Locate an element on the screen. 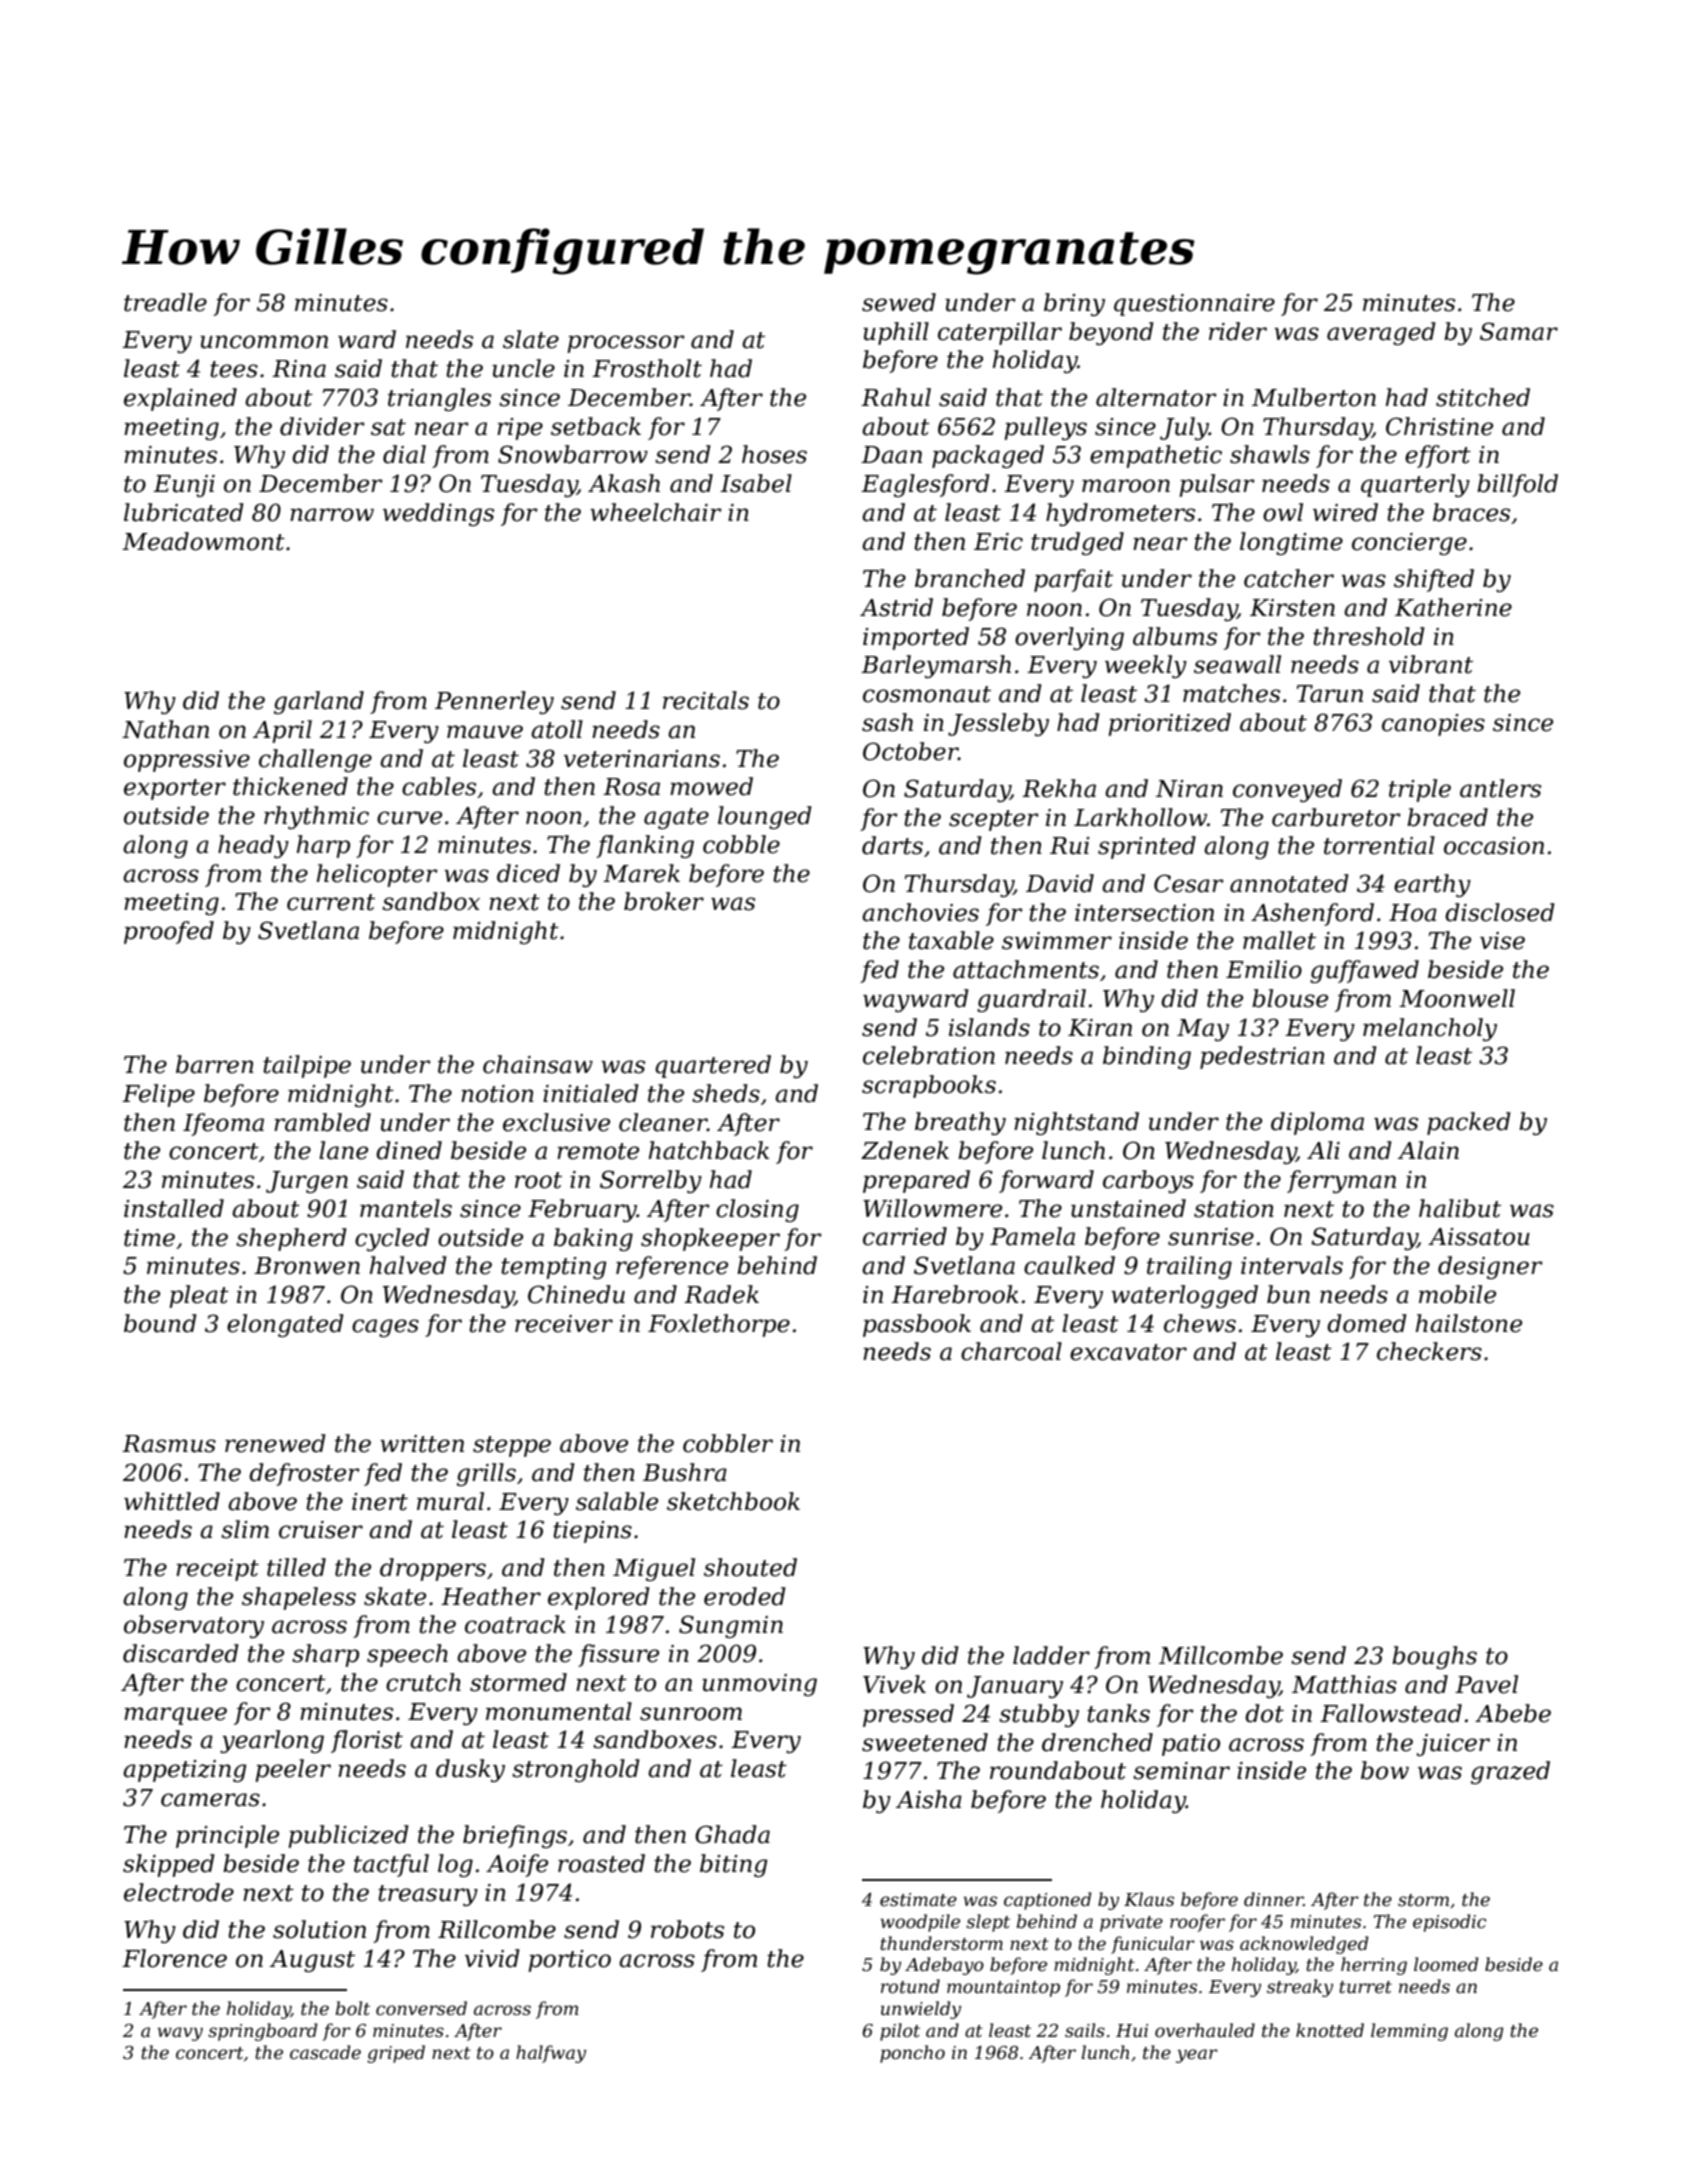 The width and height of the screenshot is (1683, 2178). quartered is located at coordinates (713, 1066).
